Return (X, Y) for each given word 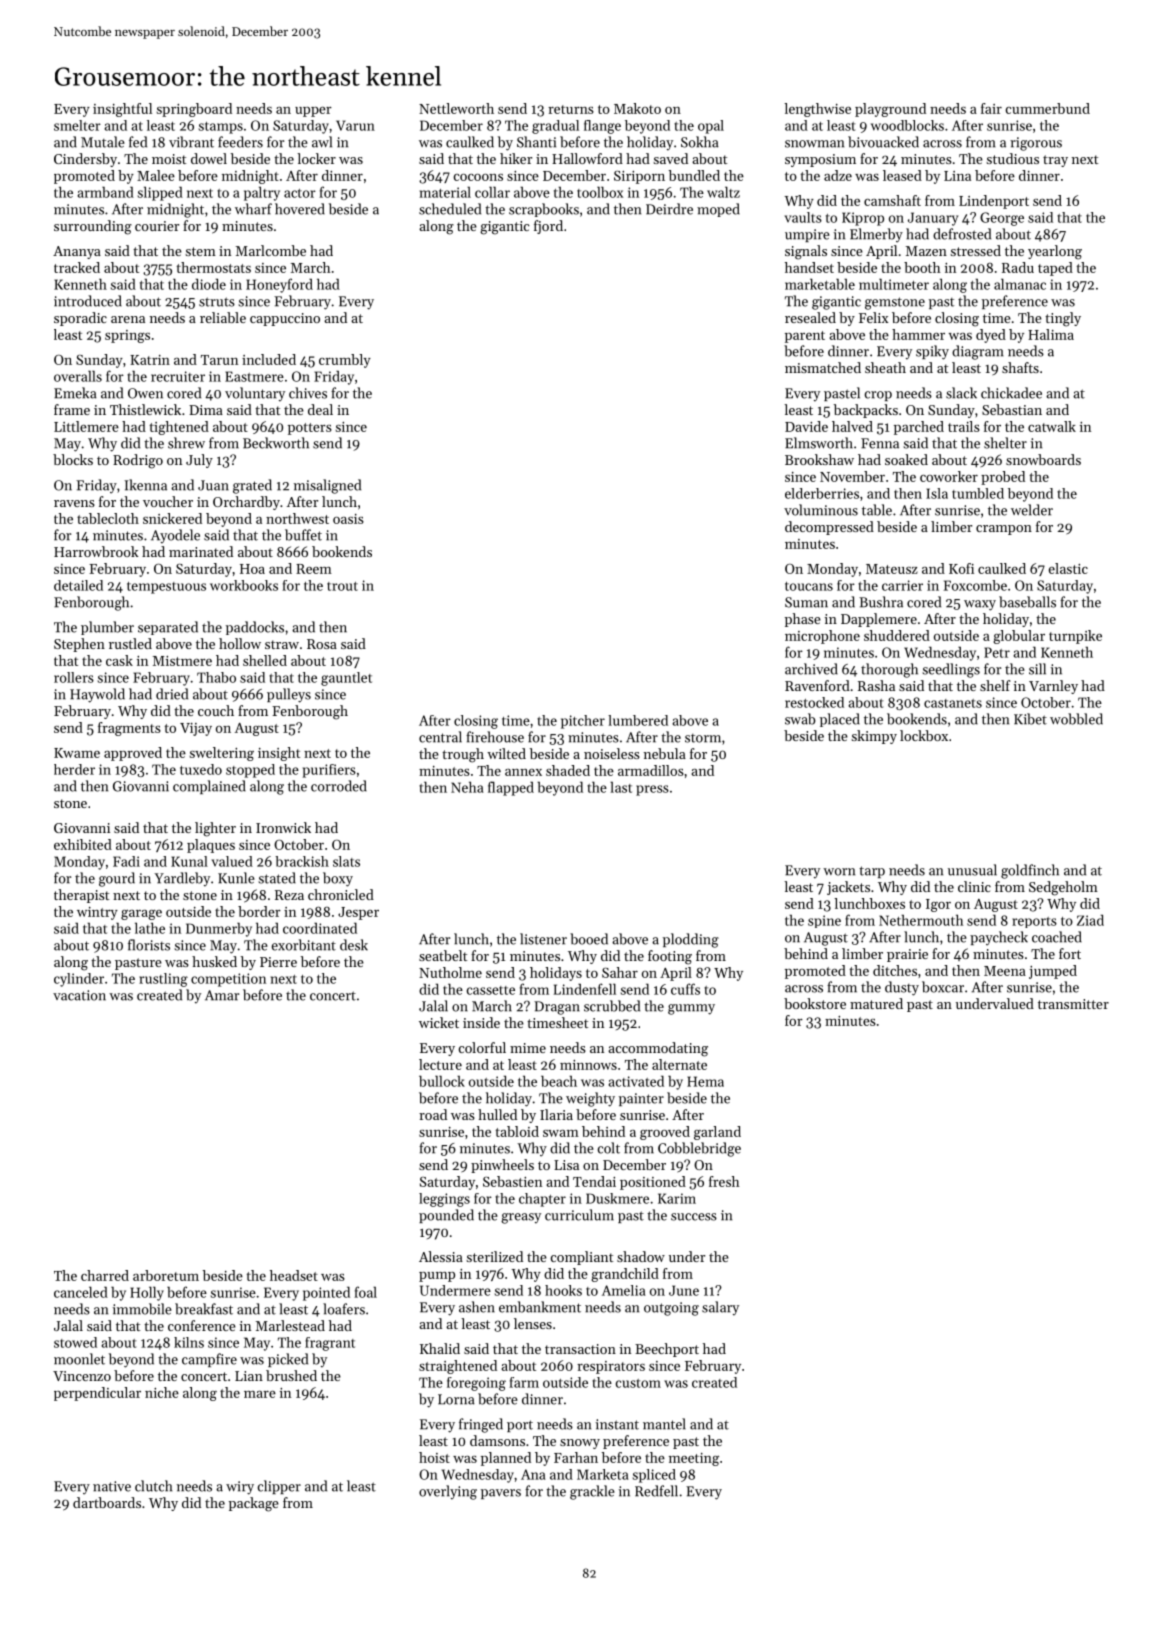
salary (720, 1308)
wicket (439, 1022)
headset (294, 1275)
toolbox (600, 192)
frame (72, 409)
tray (1055, 161)
